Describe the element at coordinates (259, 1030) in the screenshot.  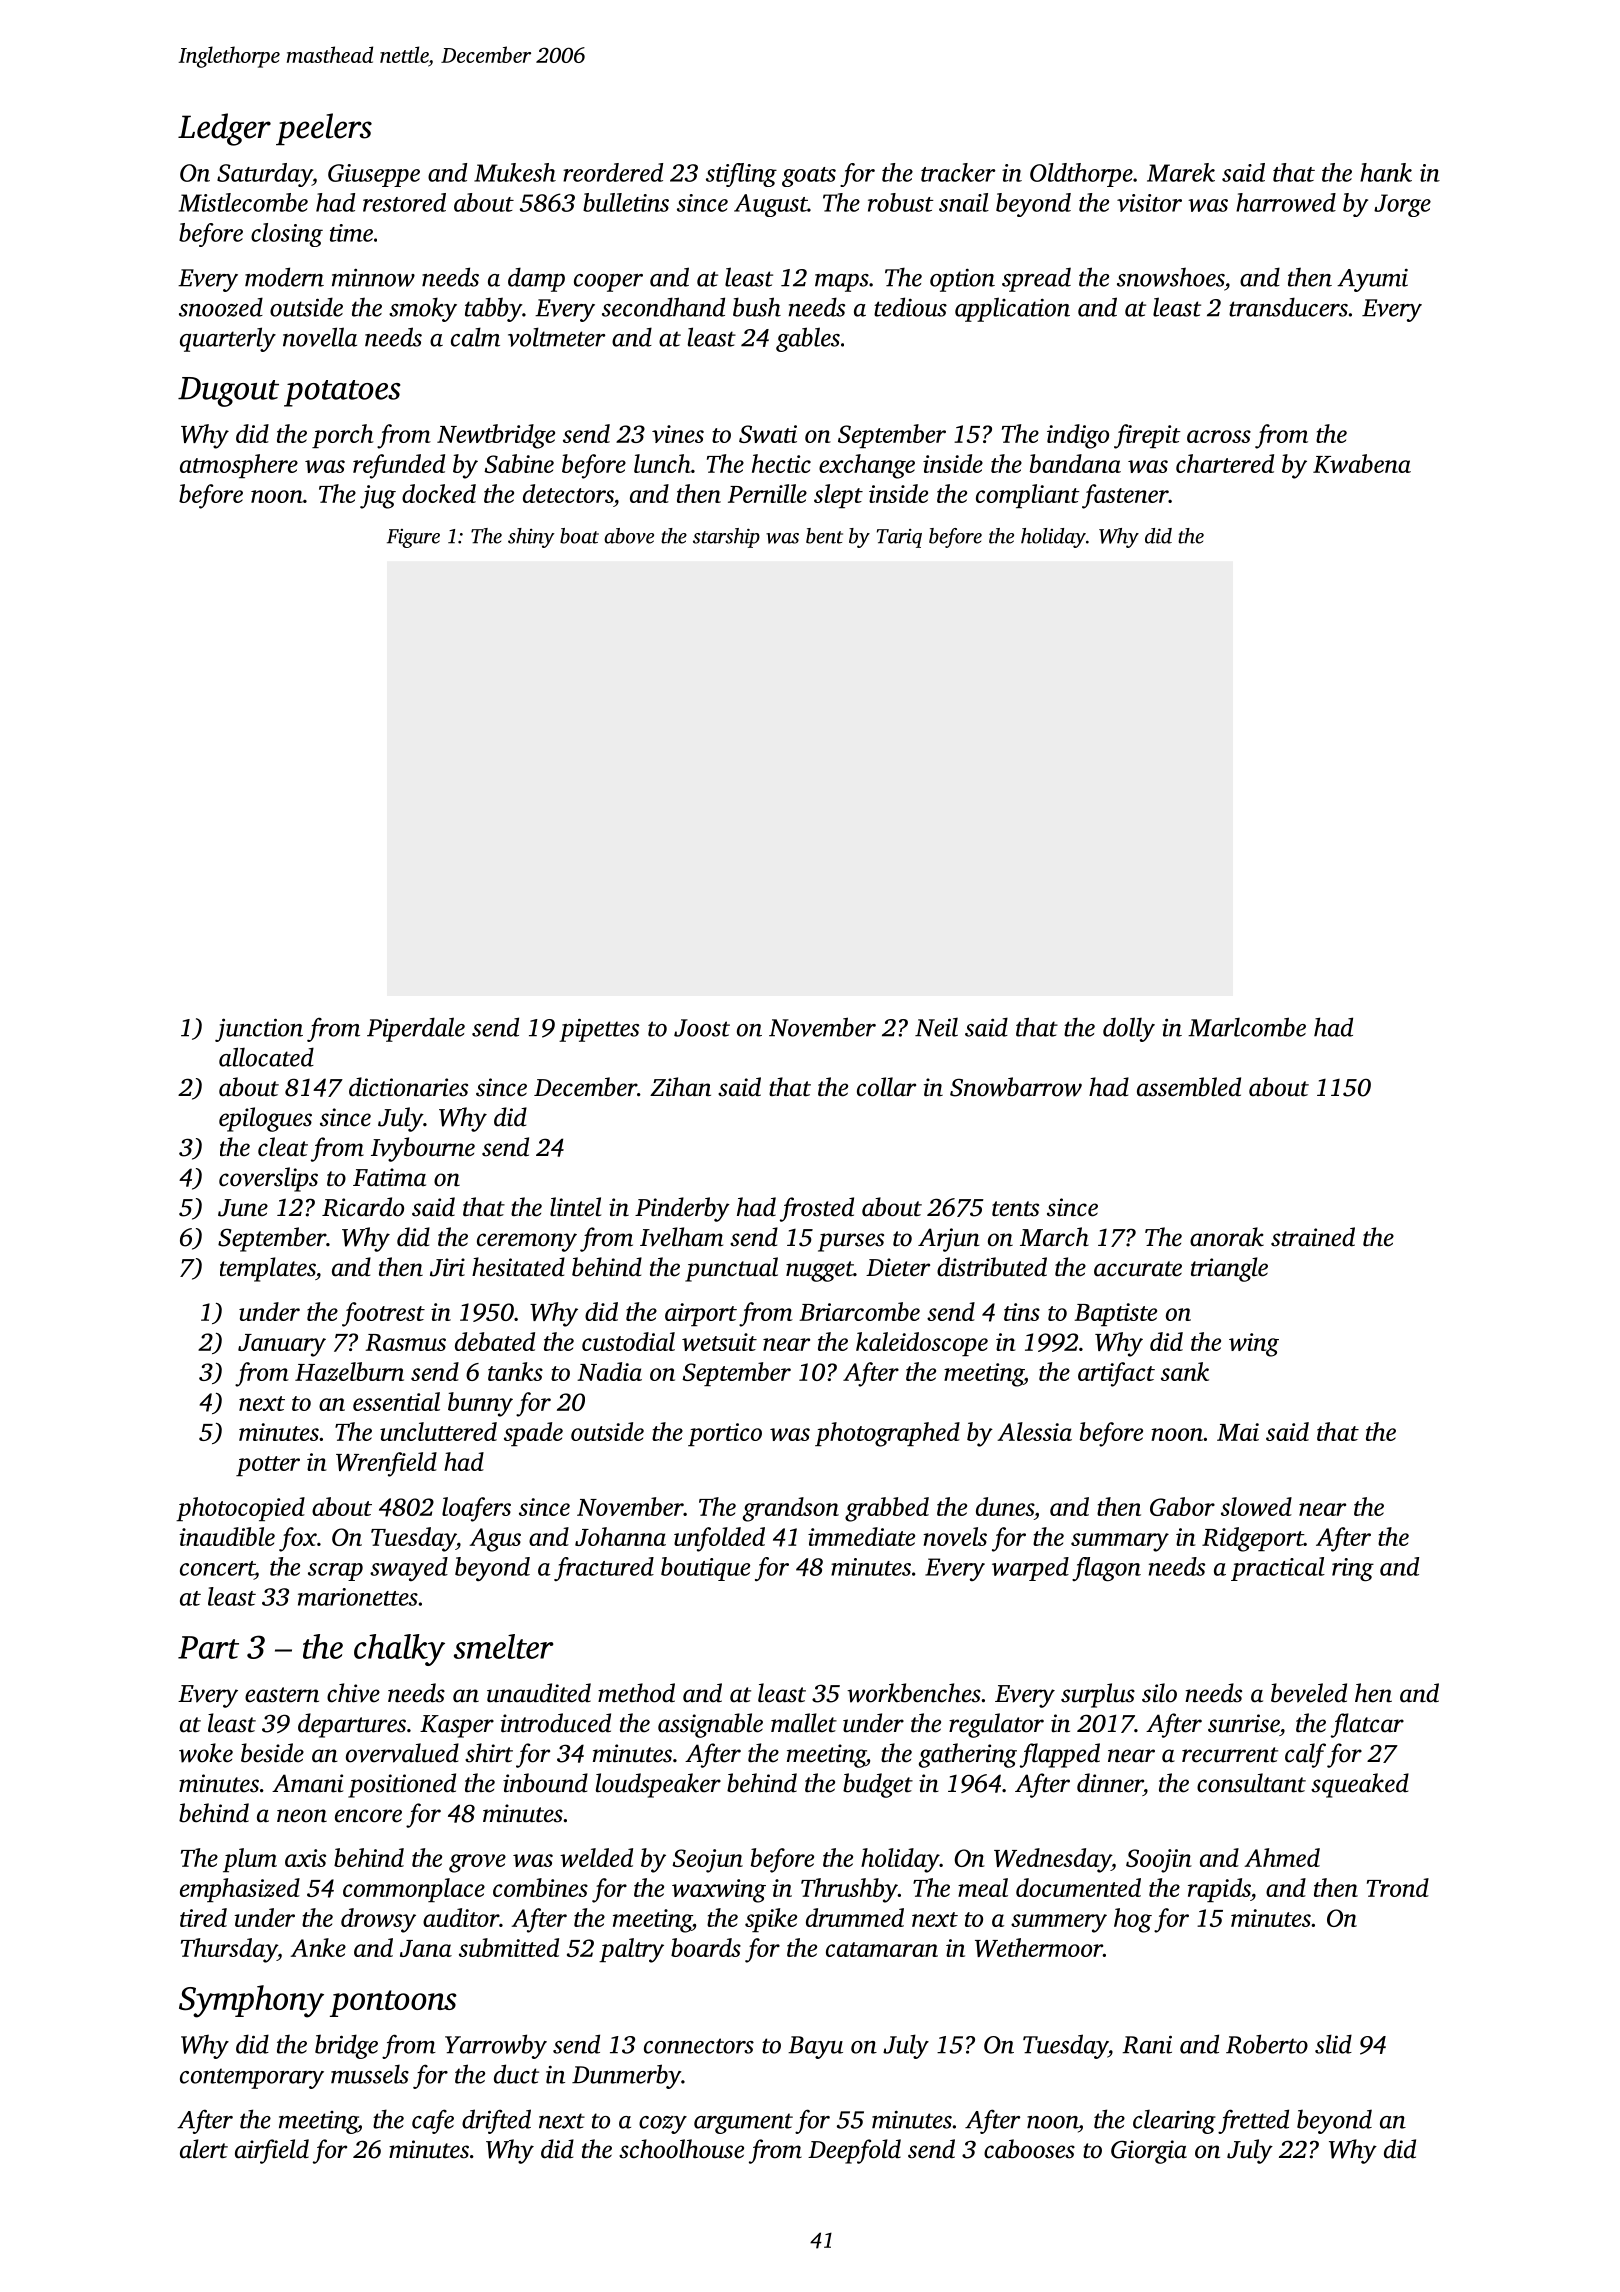
I see `junction` at that location.
